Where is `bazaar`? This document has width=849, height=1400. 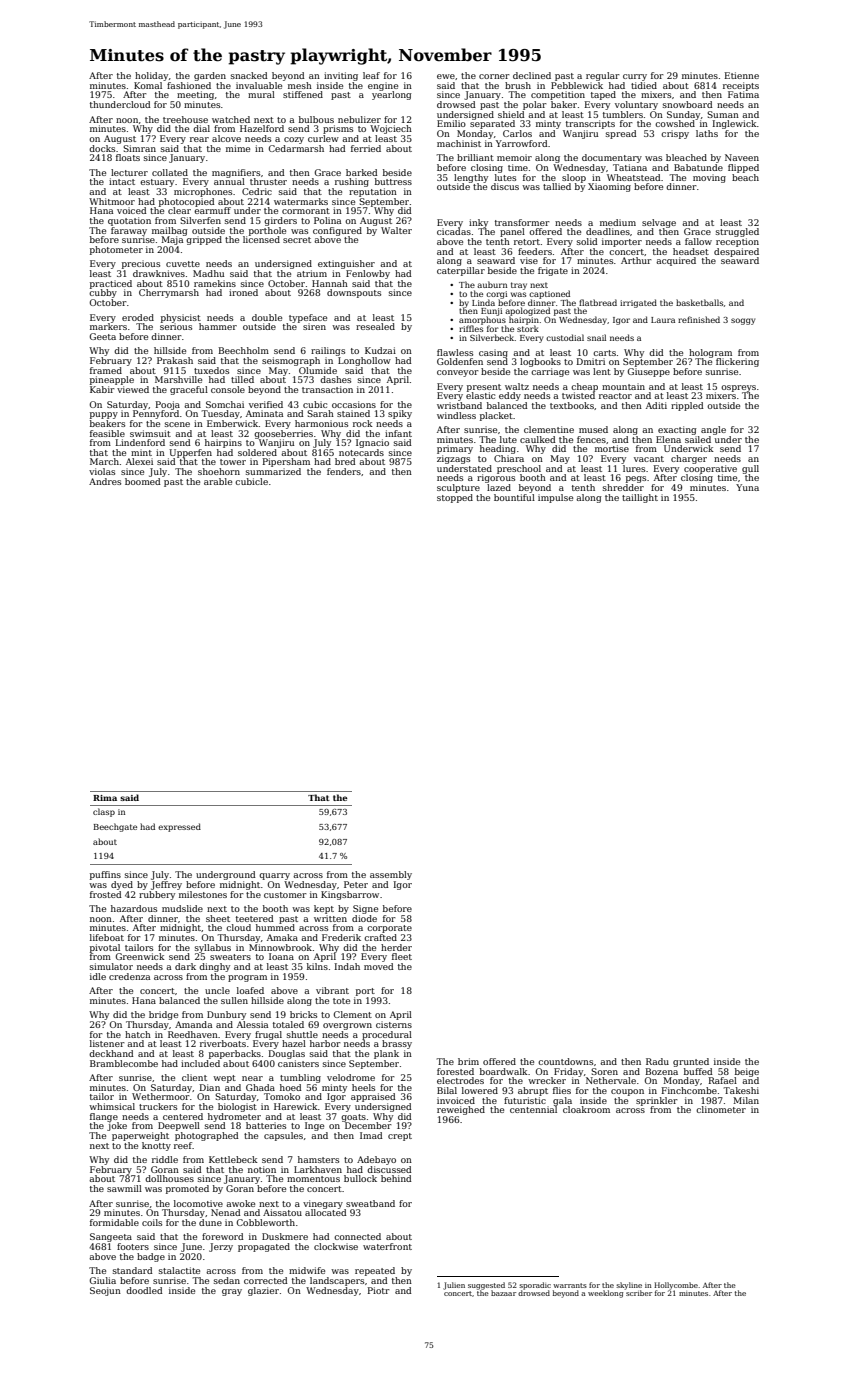 bazaar is located at coordinates (503, 1293).
